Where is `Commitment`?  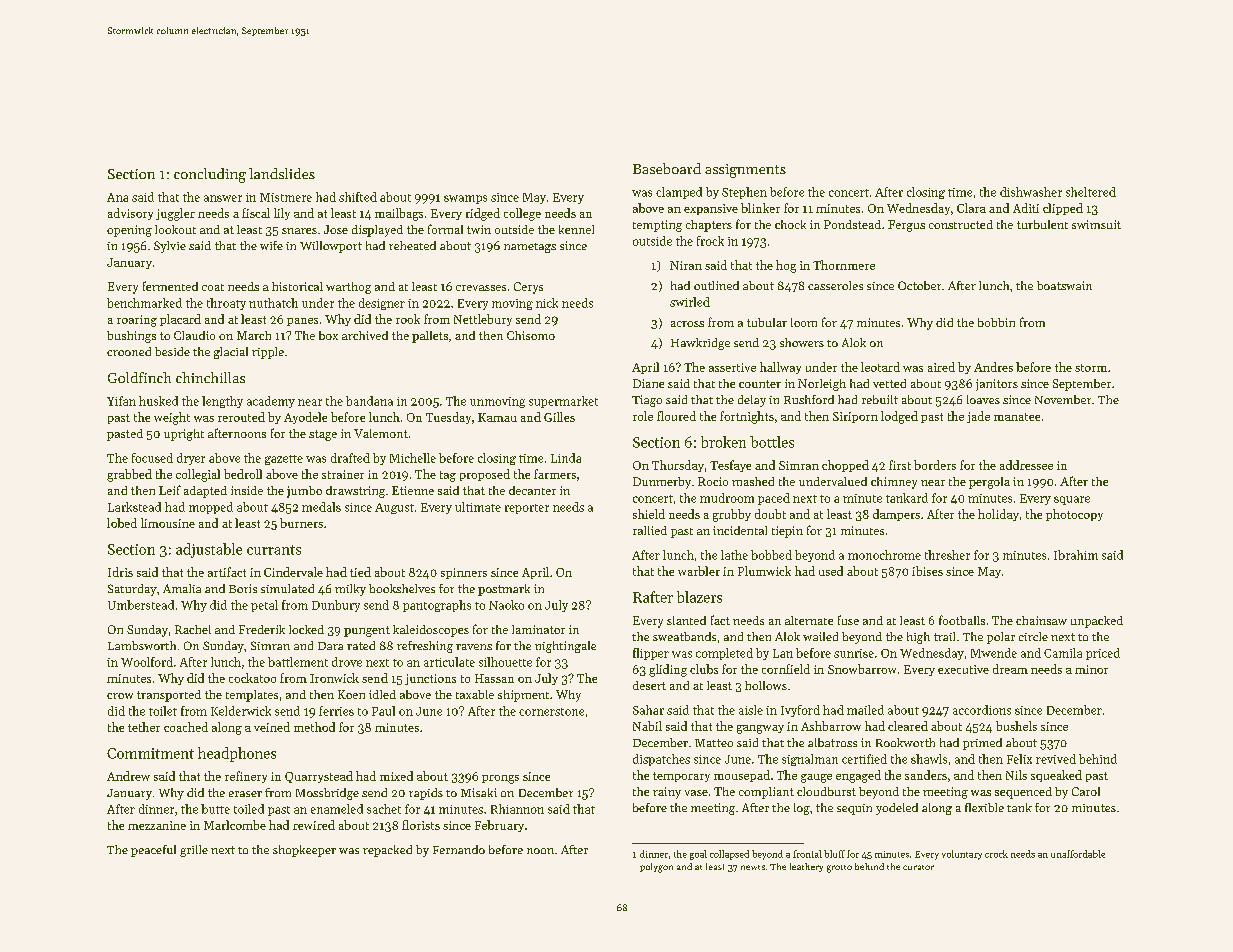
Commitment is located at coordinates (150, 753).
